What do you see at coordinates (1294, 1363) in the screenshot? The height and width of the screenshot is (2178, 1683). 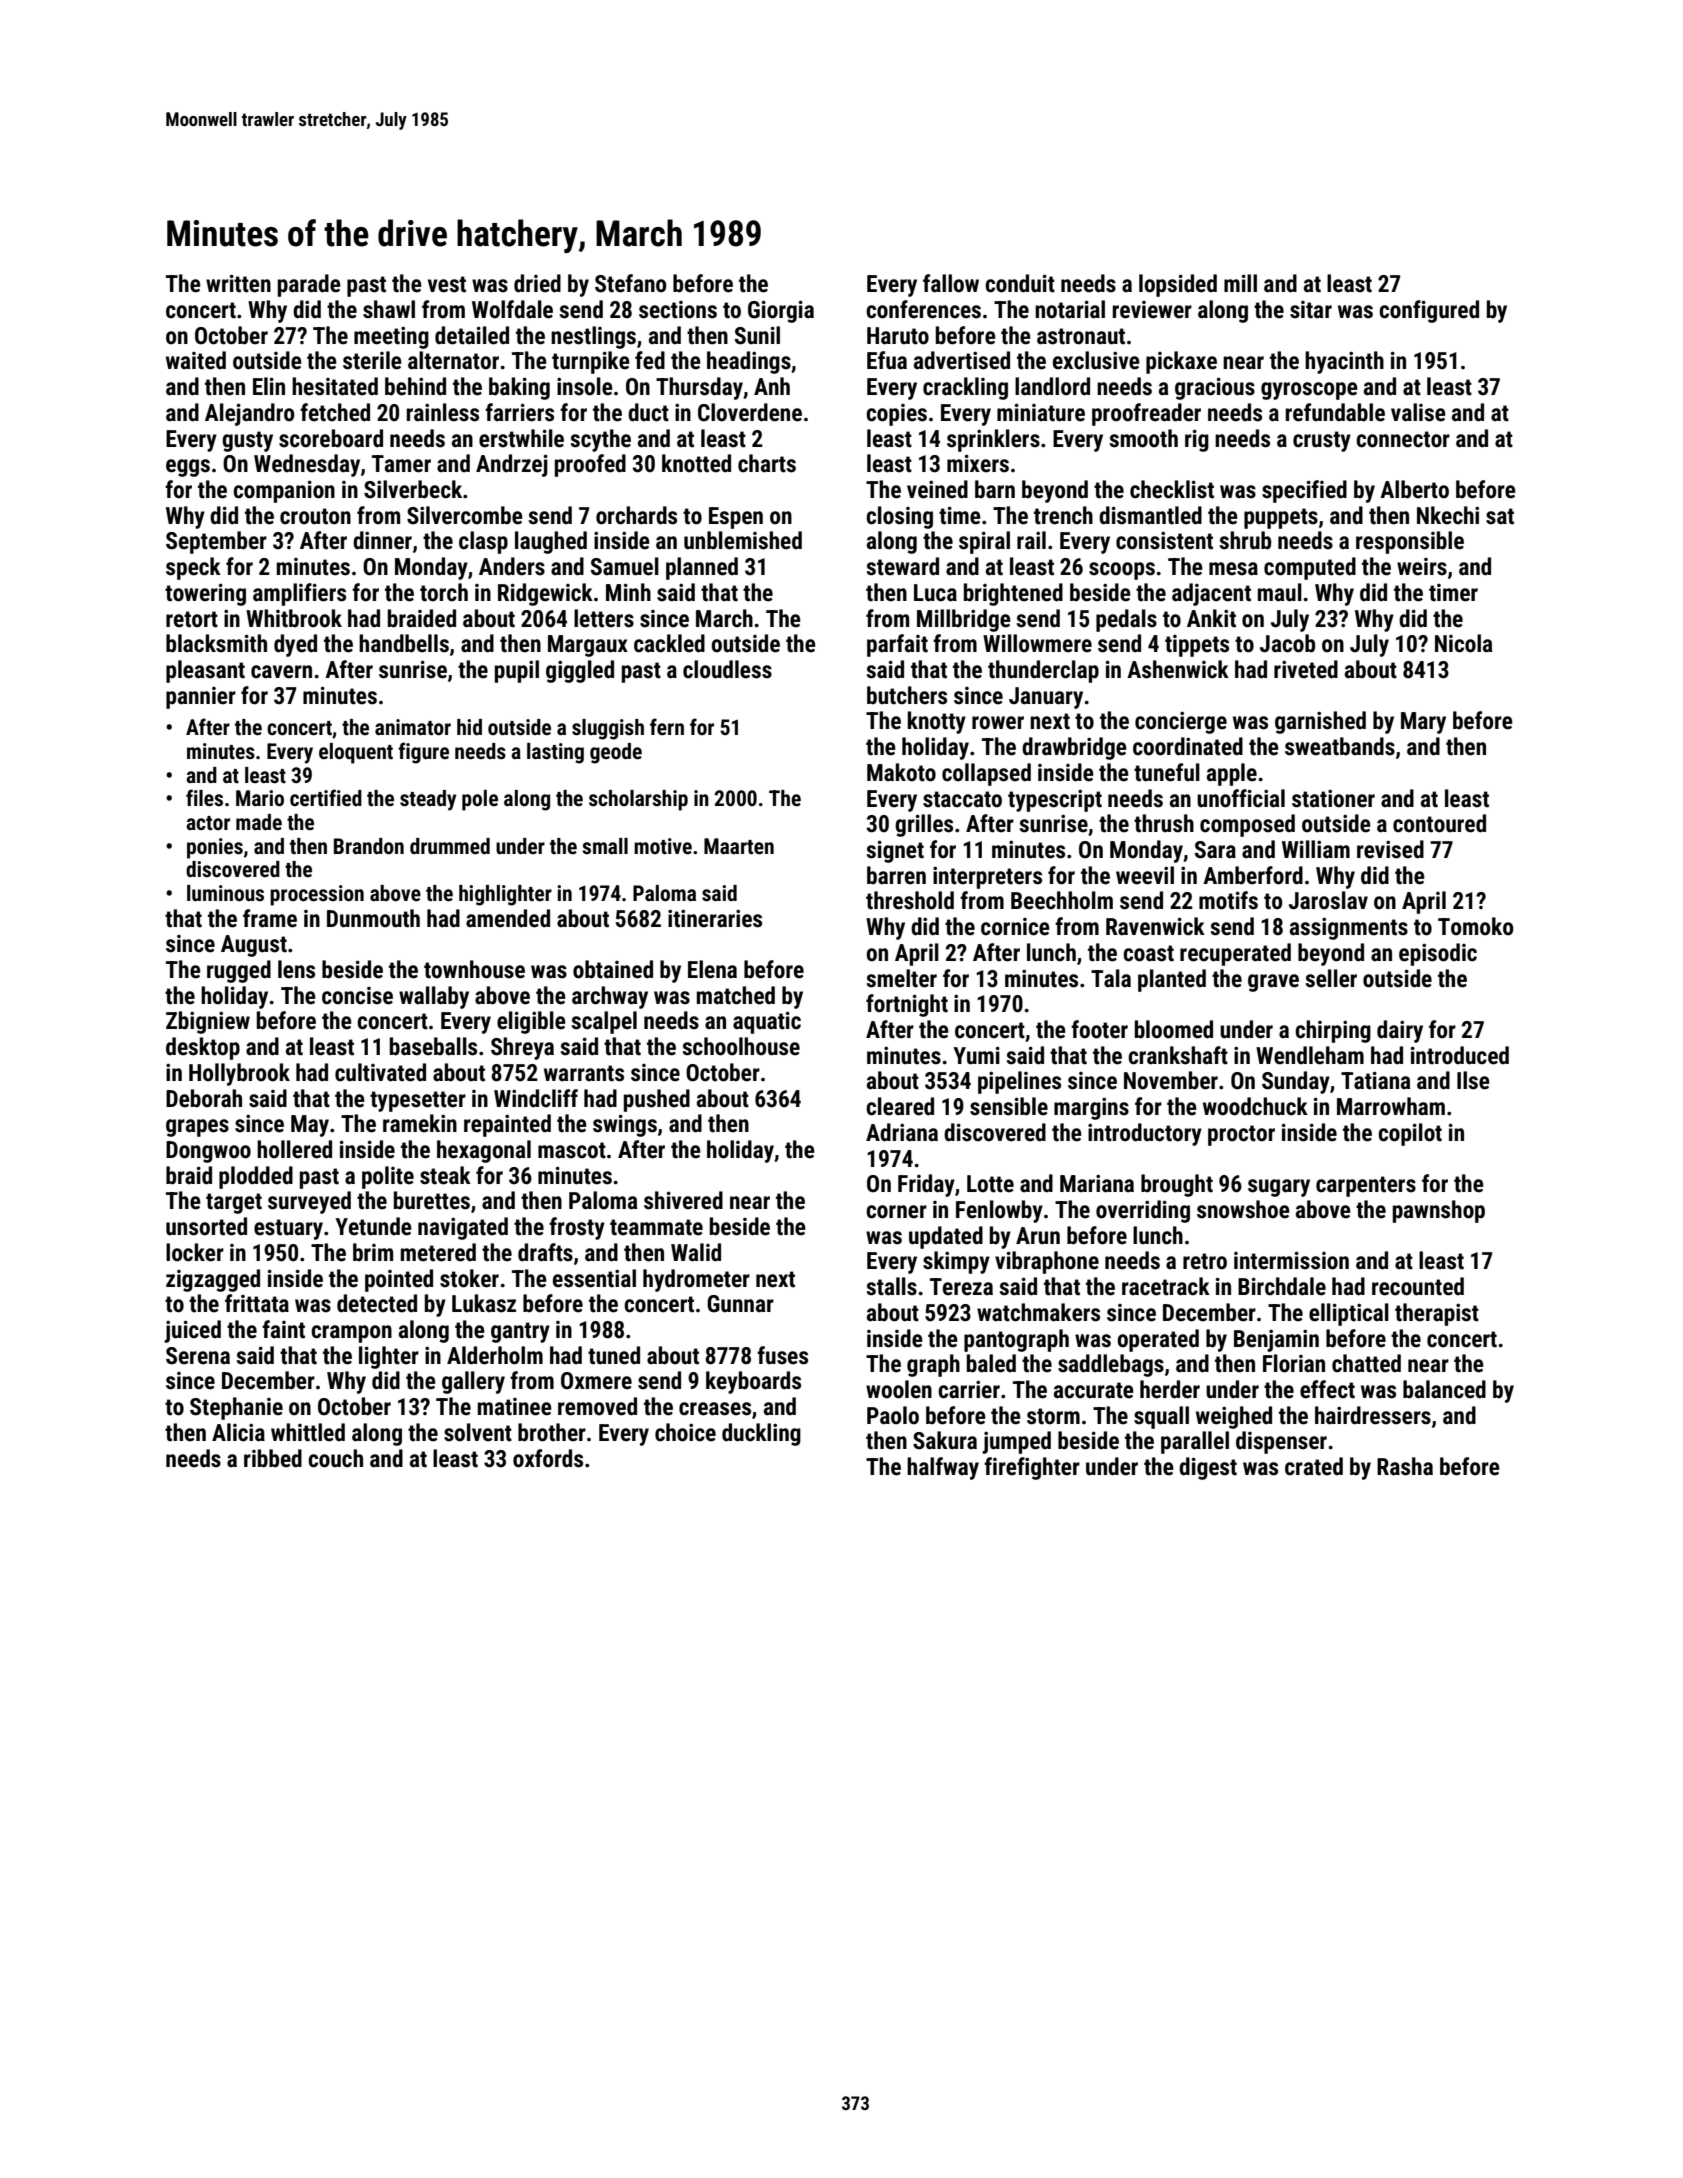 I see `Florian` at bounding box center [1294, 1363].
